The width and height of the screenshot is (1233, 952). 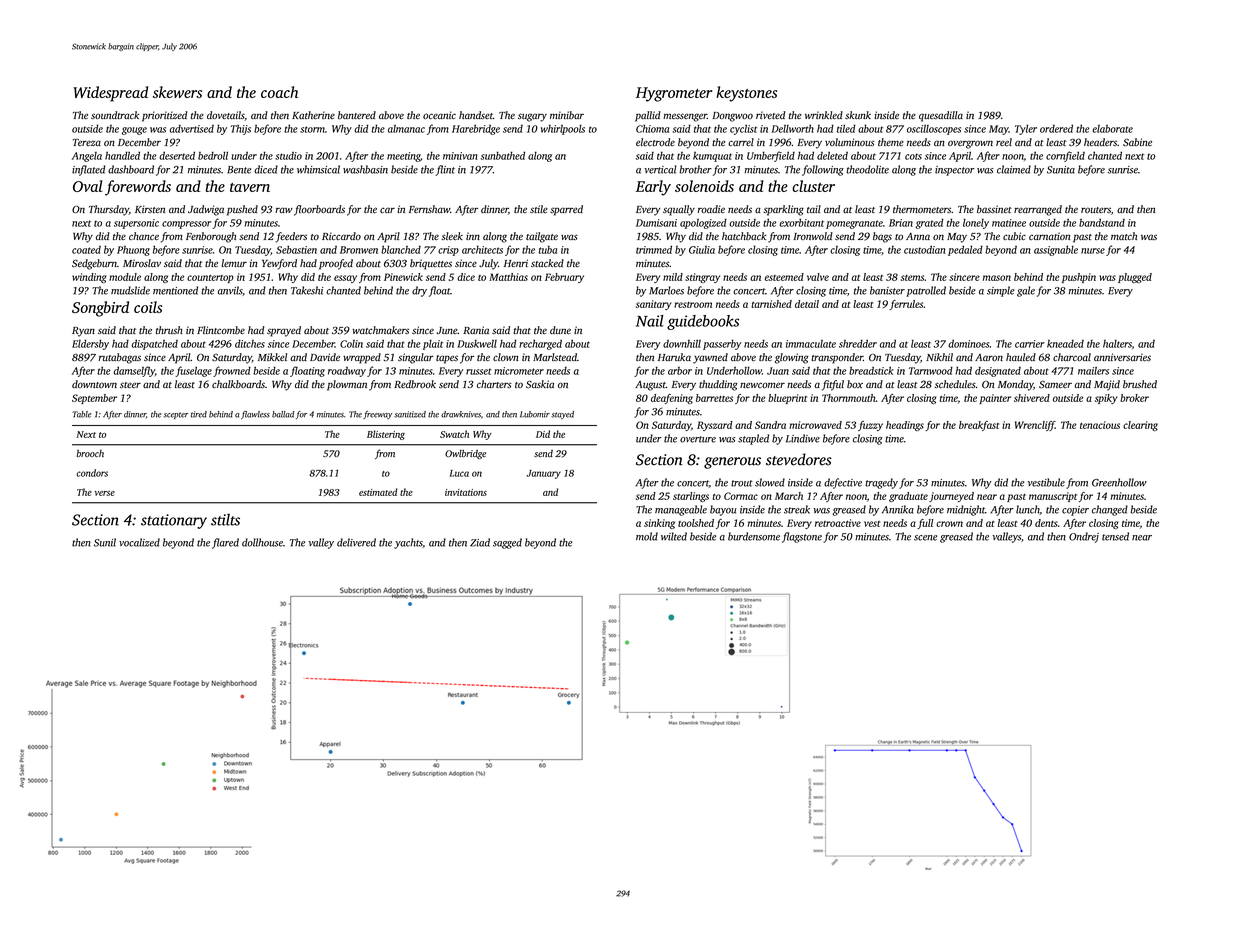 What do you see at coordinates (783, 210) in the screenshot?
I see `sparkling` at bounding box center [783, 210].
